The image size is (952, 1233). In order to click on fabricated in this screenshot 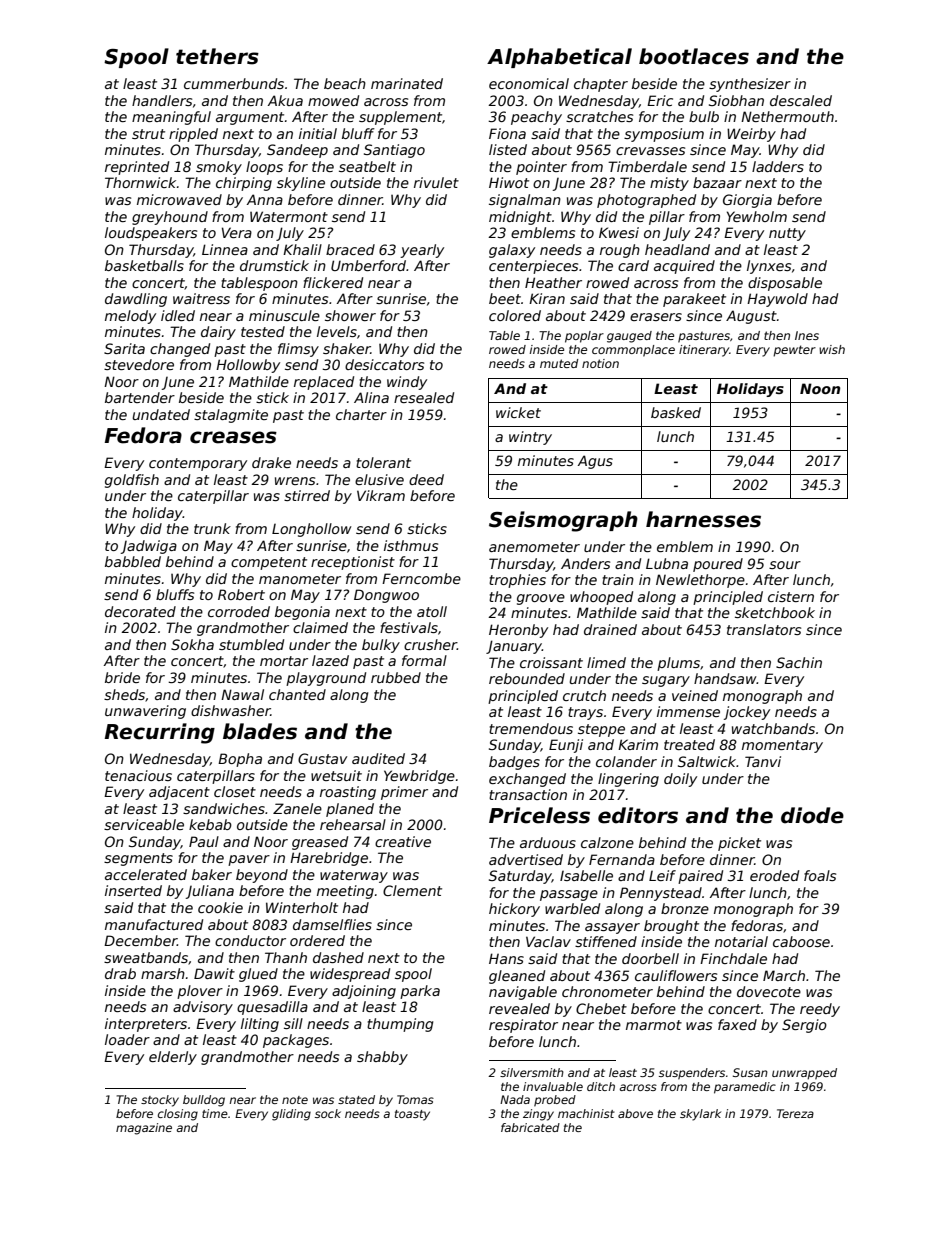, I will do `click(530, 1127)`.
